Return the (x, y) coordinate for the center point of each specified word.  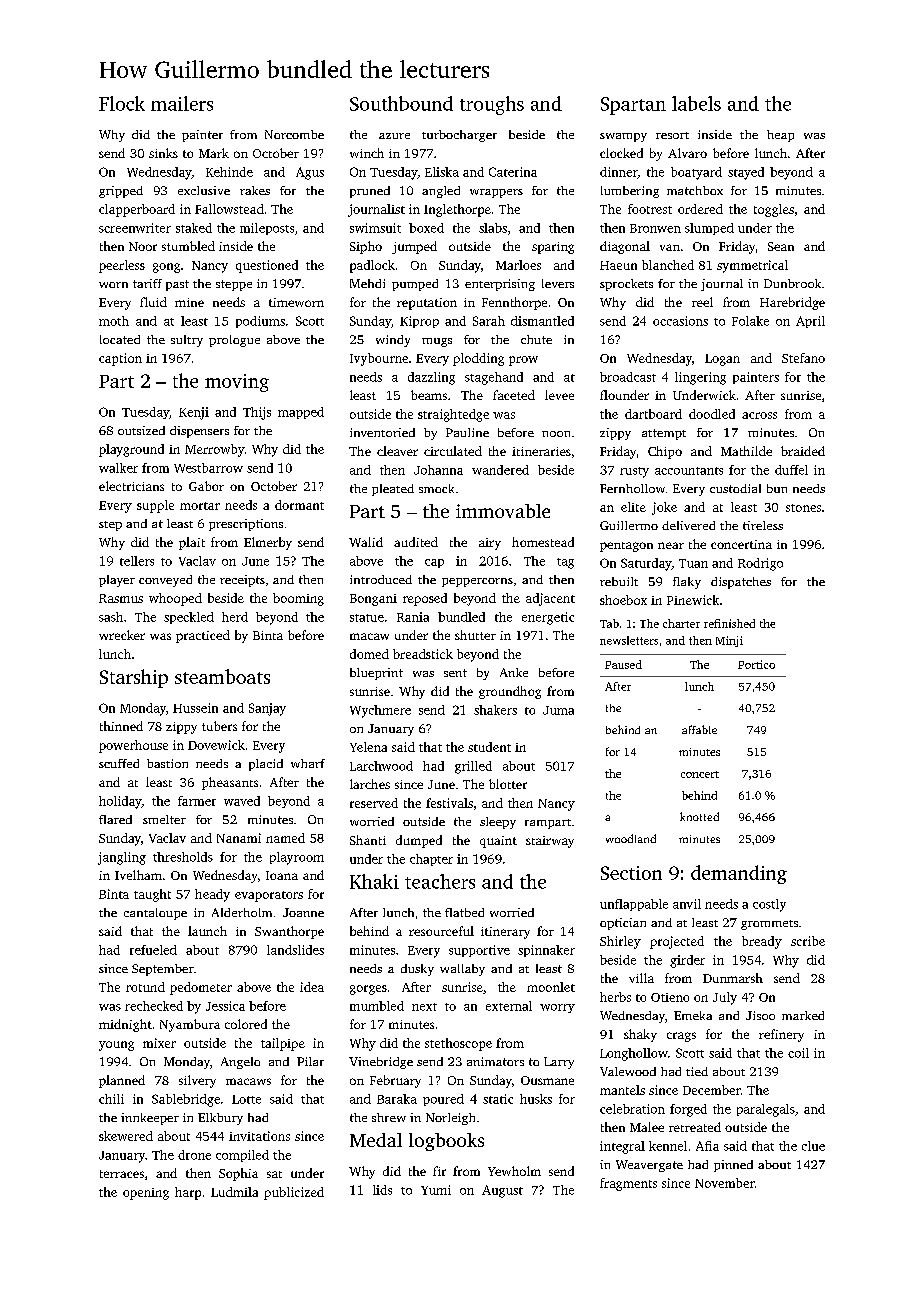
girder (687, 961)
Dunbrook (792, 283)
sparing (553, 248)
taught (152, 895)
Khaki (374, 881)
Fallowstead (229, 209)
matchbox (695, 190)
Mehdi (367, 283)
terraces (122, 1174)
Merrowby (215, 450)
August (502, 1191)
